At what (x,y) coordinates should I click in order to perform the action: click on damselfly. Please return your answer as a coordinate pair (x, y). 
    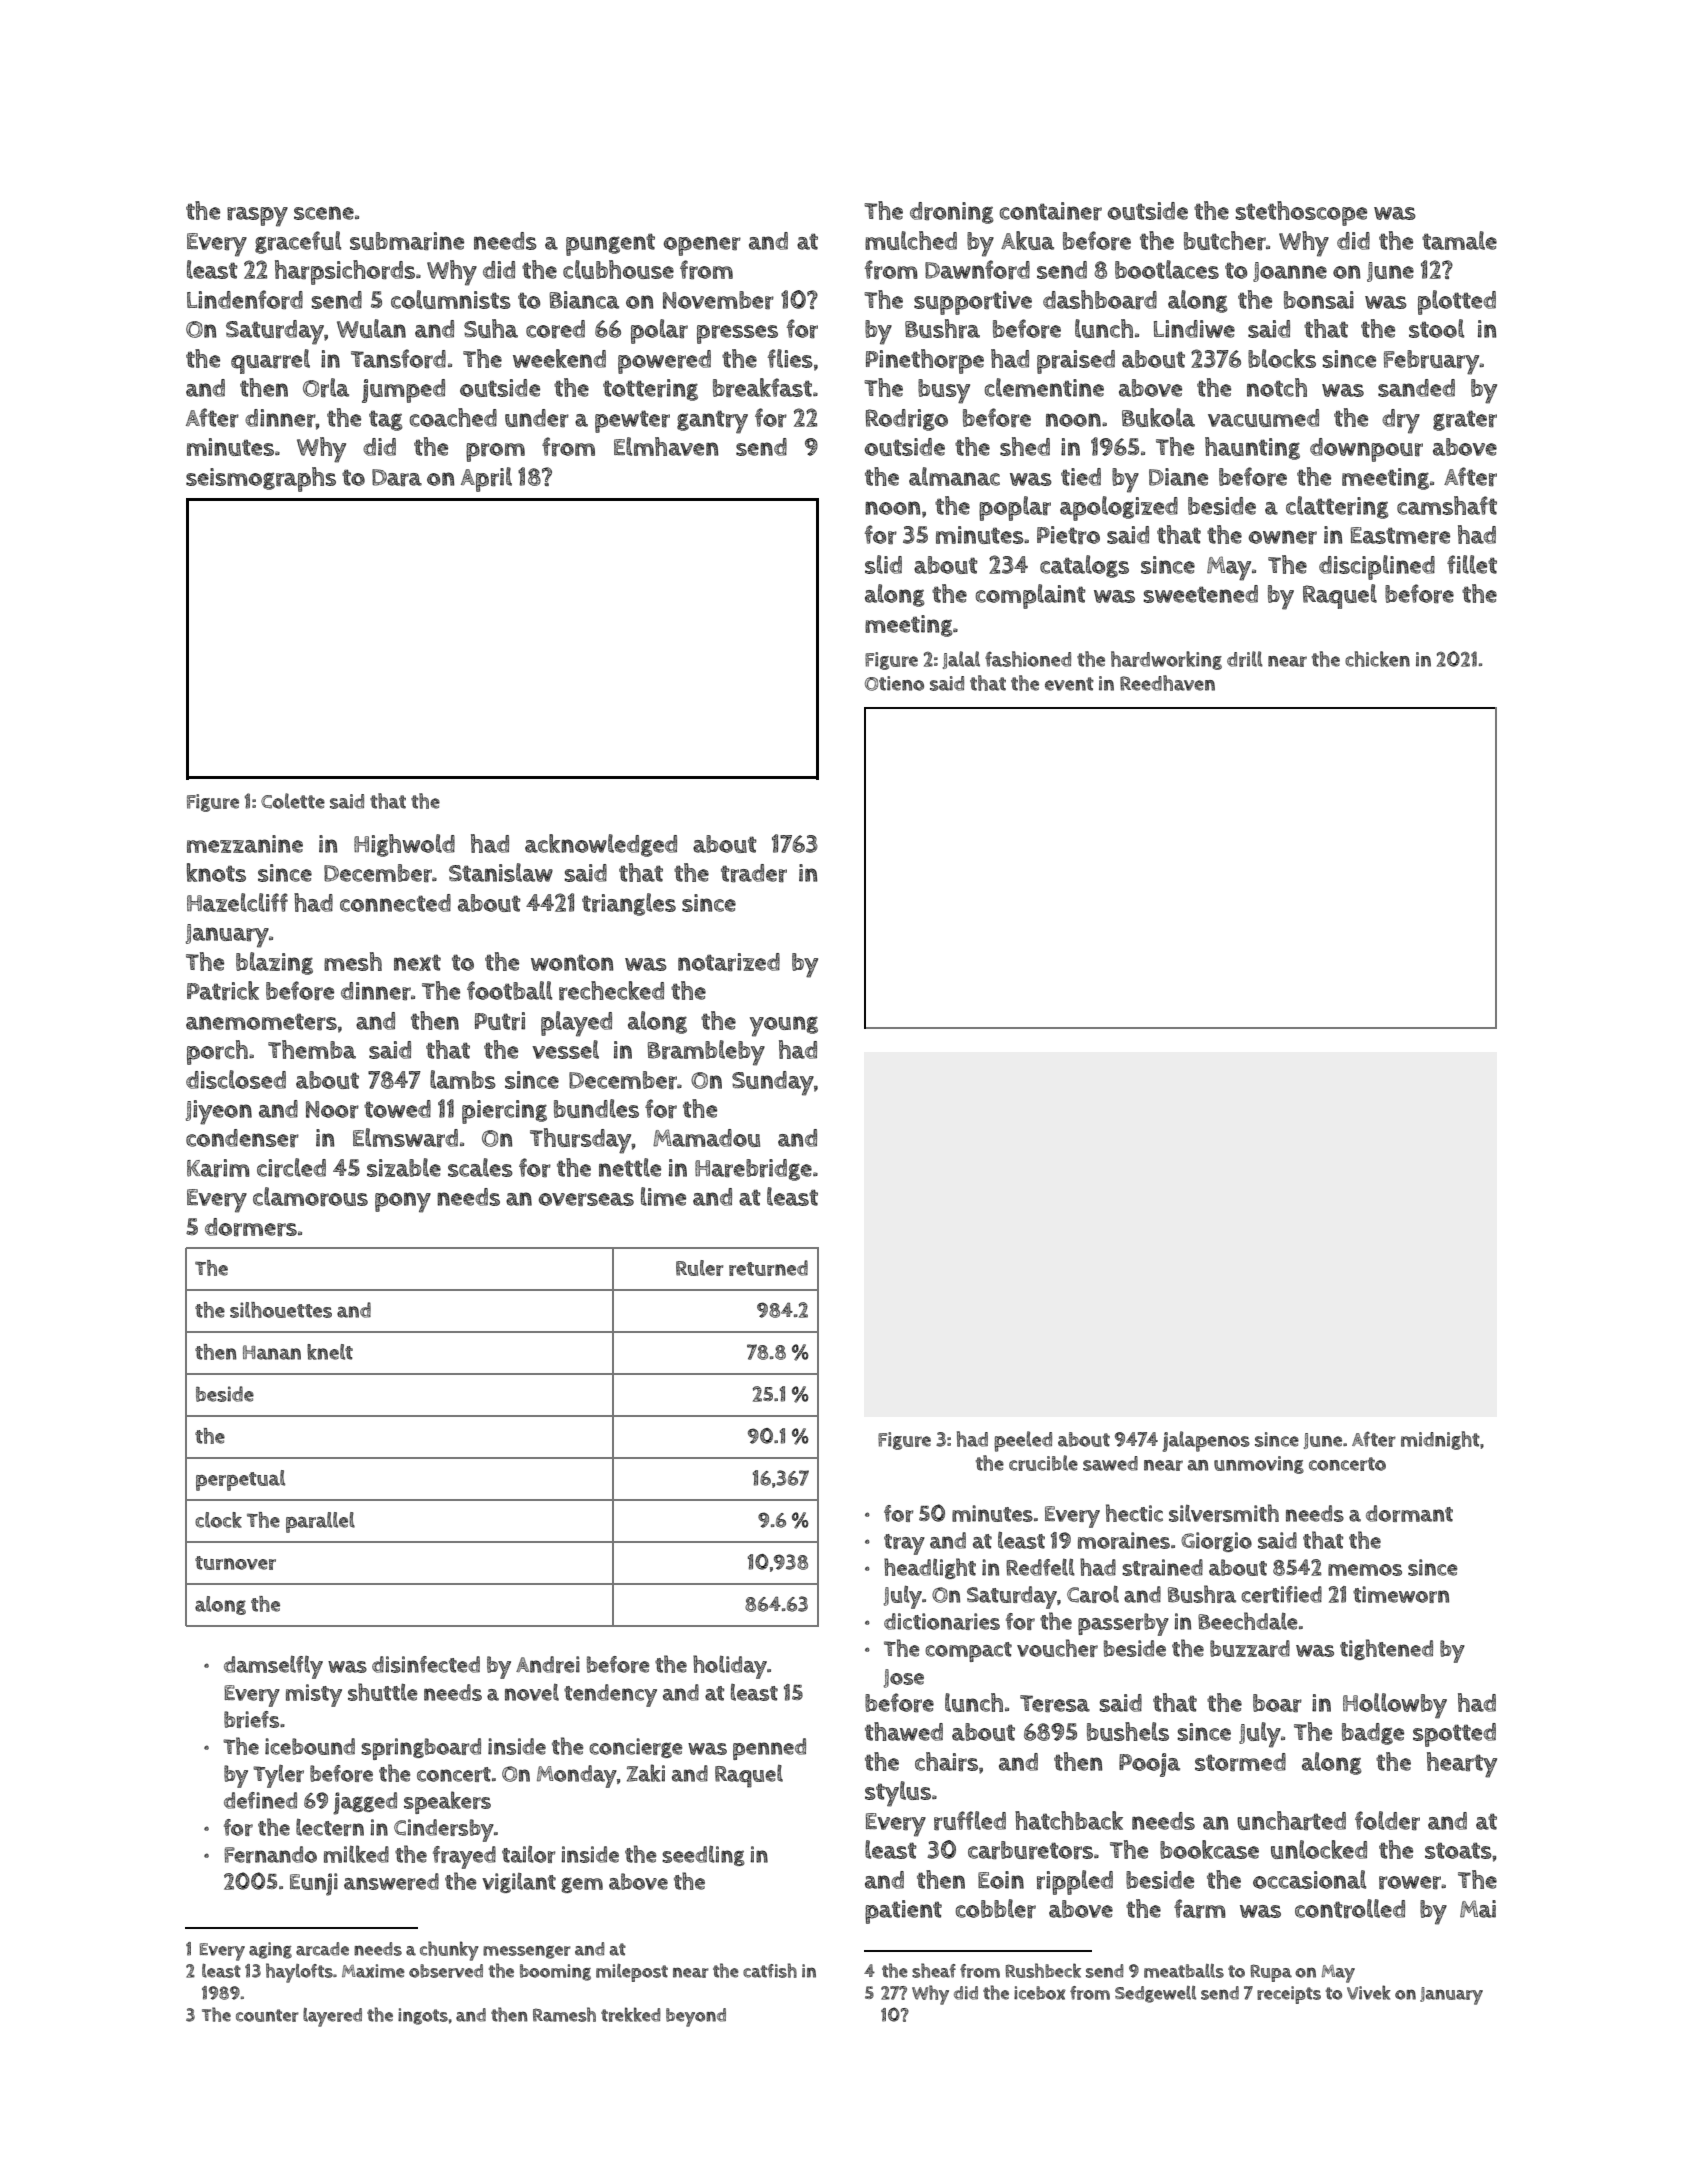
    Looking at the image, I should click on (273, 1667).
